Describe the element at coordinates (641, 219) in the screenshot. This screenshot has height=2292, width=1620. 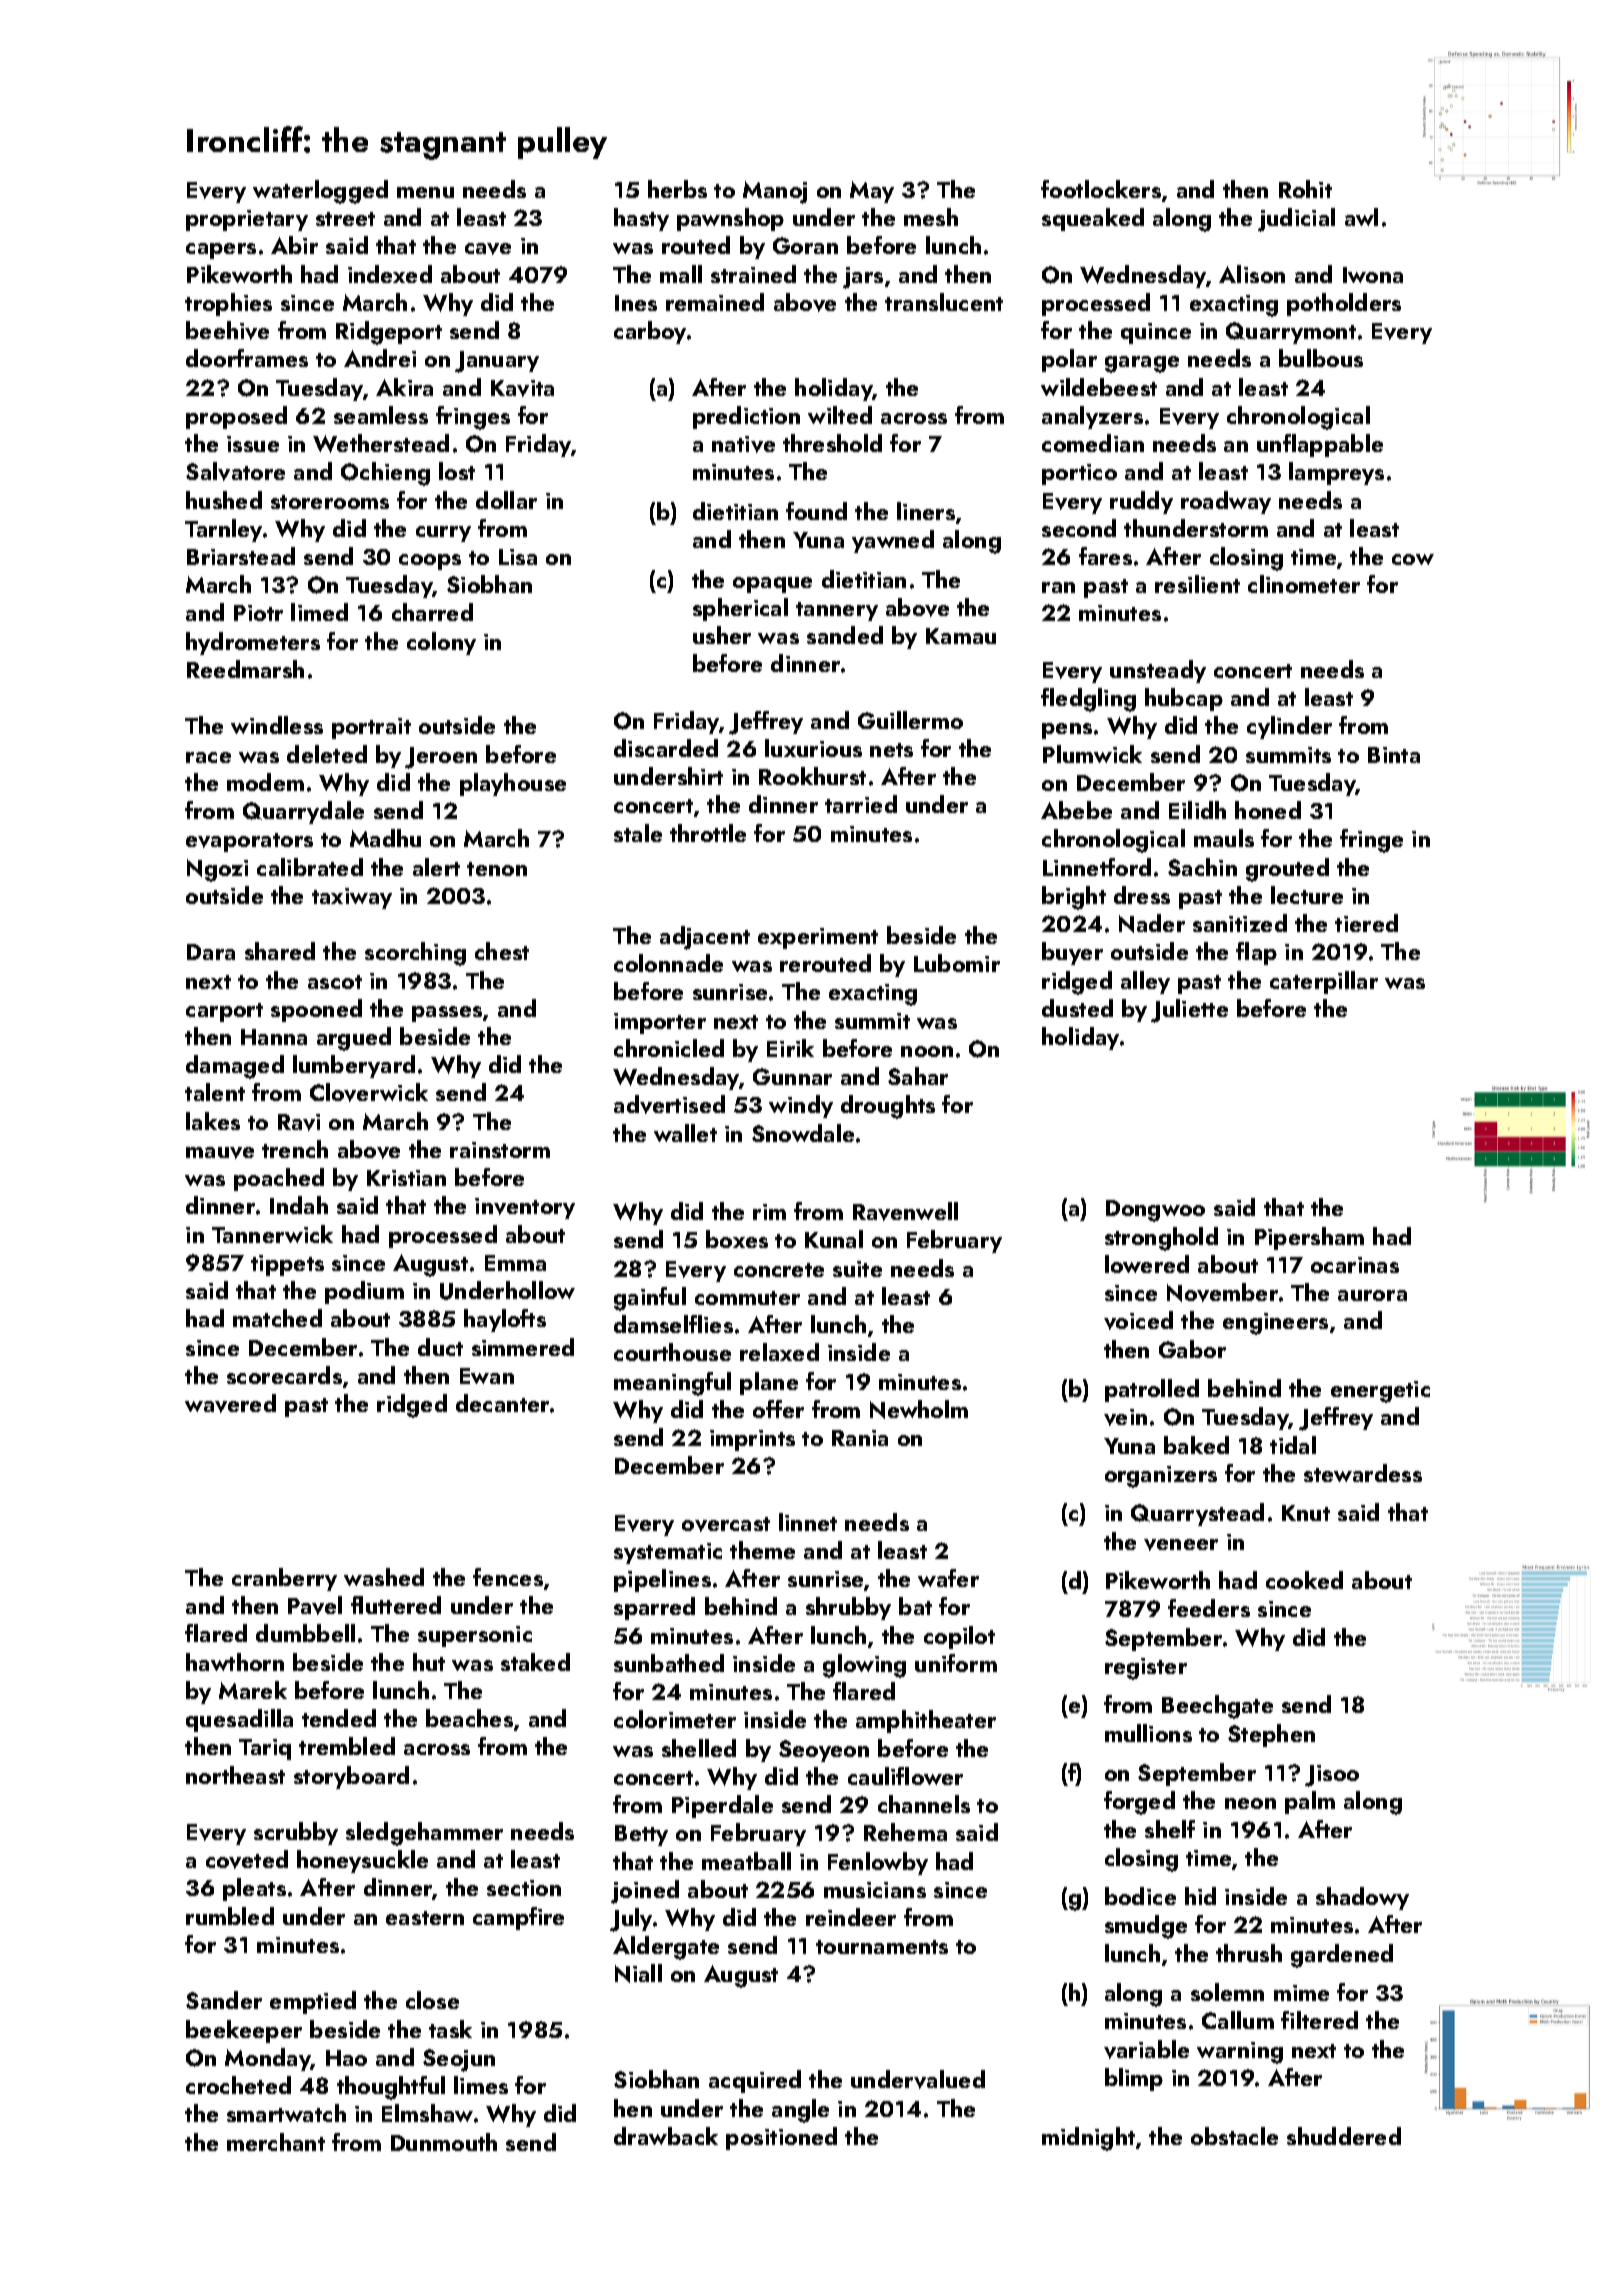
I see `hasty` at that location.
